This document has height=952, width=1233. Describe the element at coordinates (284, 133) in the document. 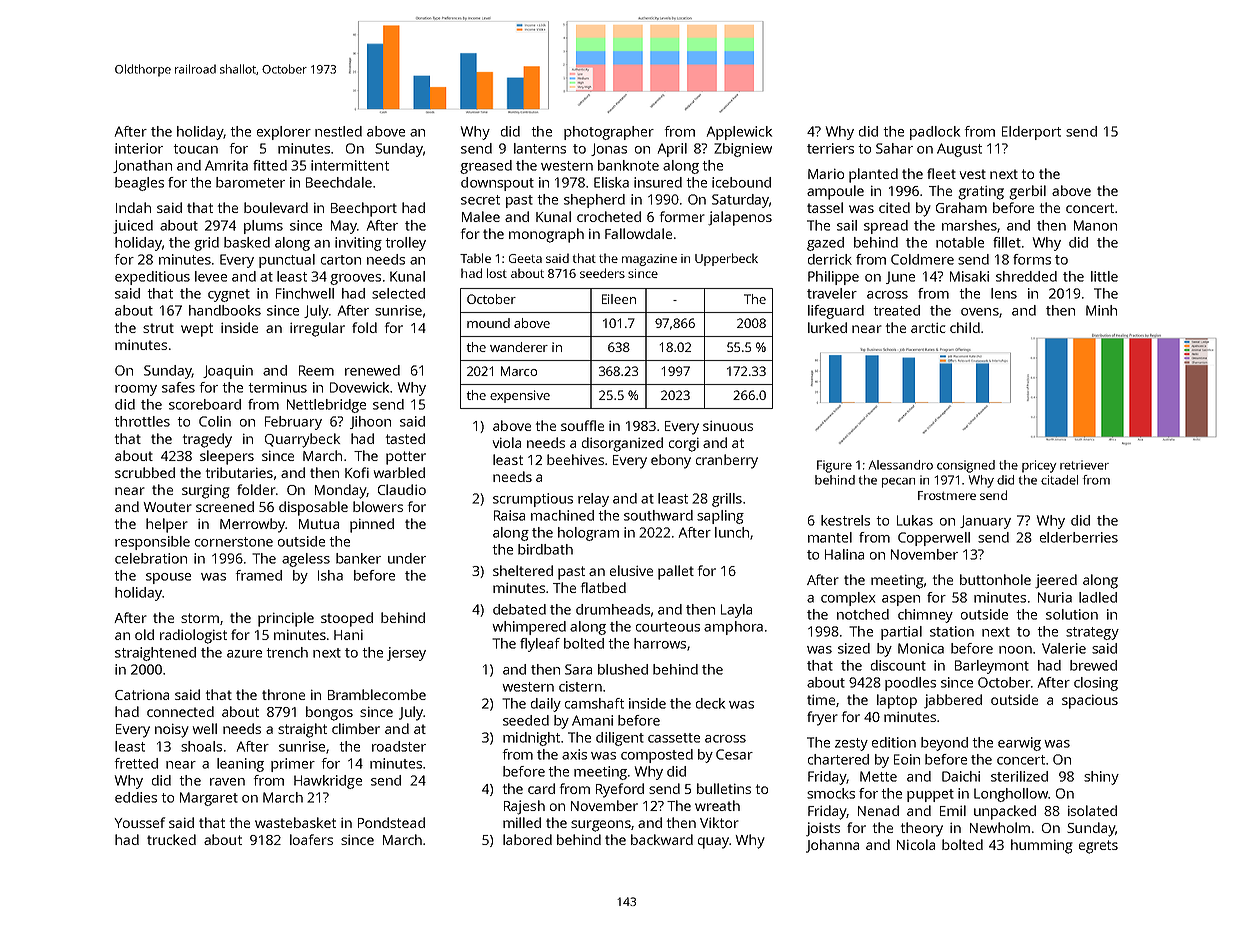

I see `explorer` at that location.
